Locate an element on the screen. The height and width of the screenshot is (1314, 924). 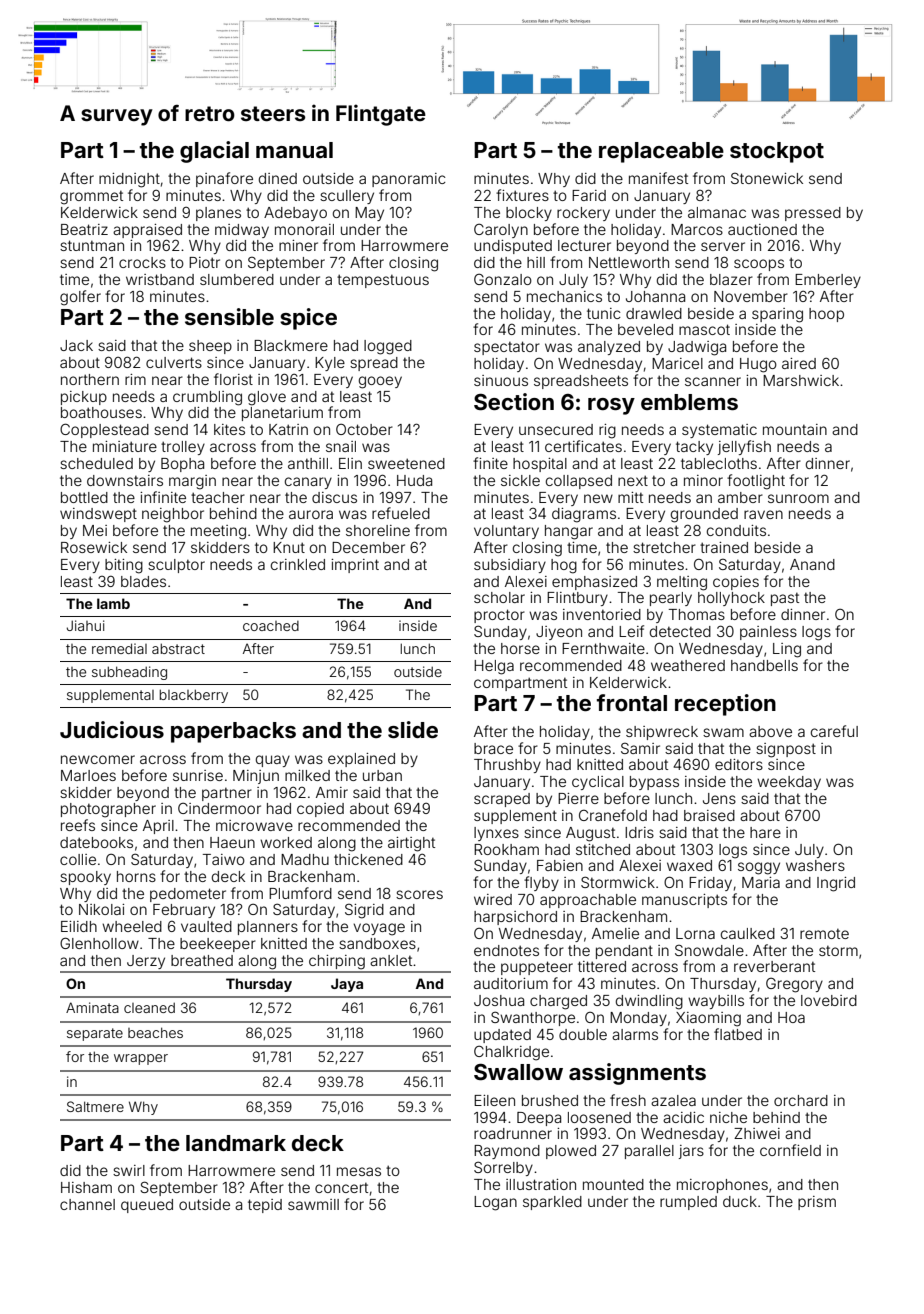
sculptor is located at coordinates (176, 566).
